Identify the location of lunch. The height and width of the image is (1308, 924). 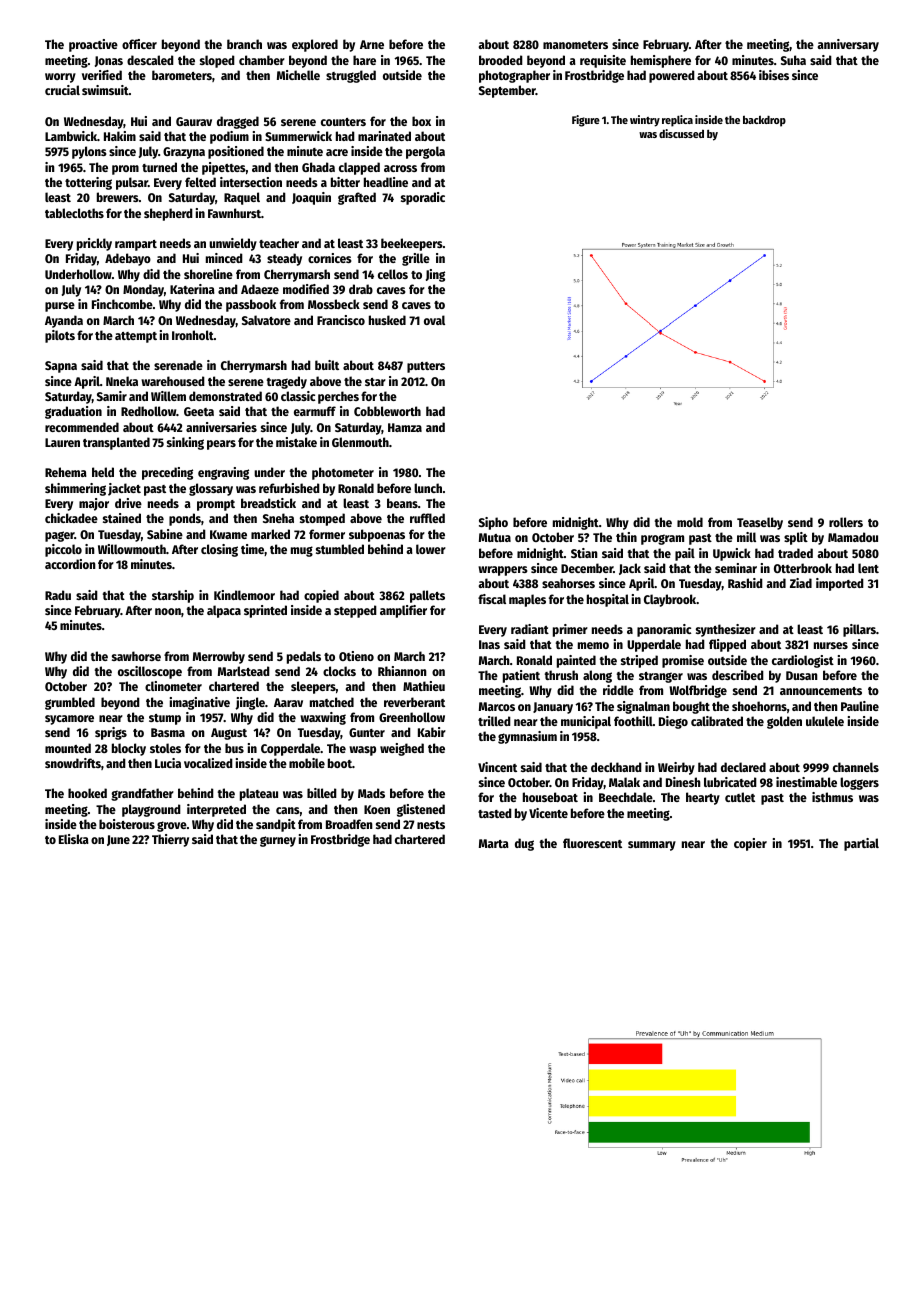
(428, 488).
